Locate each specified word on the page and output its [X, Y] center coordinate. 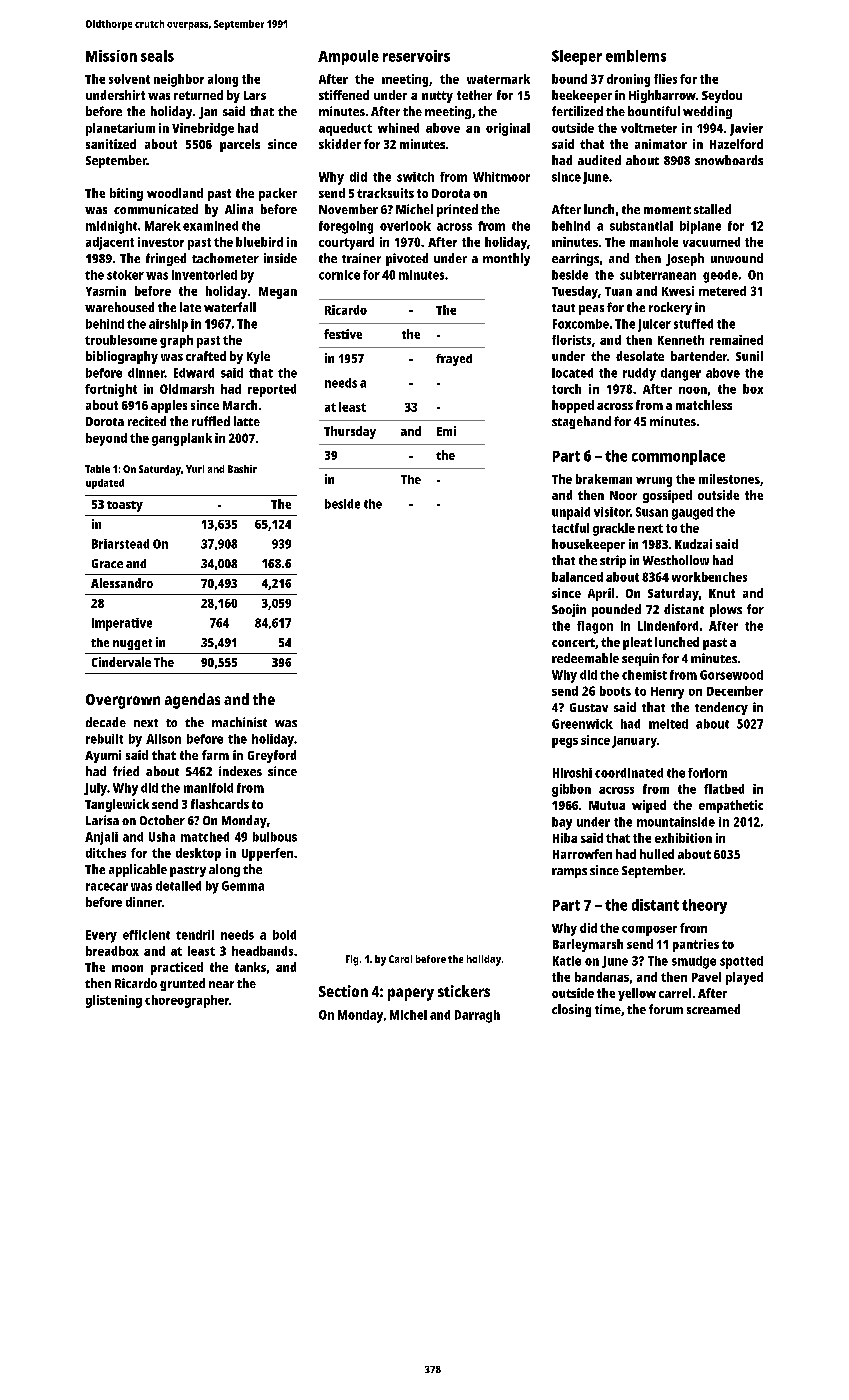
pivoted [407, 259]
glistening [114, 1001]
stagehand [581, 422]
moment [667, 210]
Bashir [242, 469]
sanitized [111, 144]
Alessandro [122, 583]
